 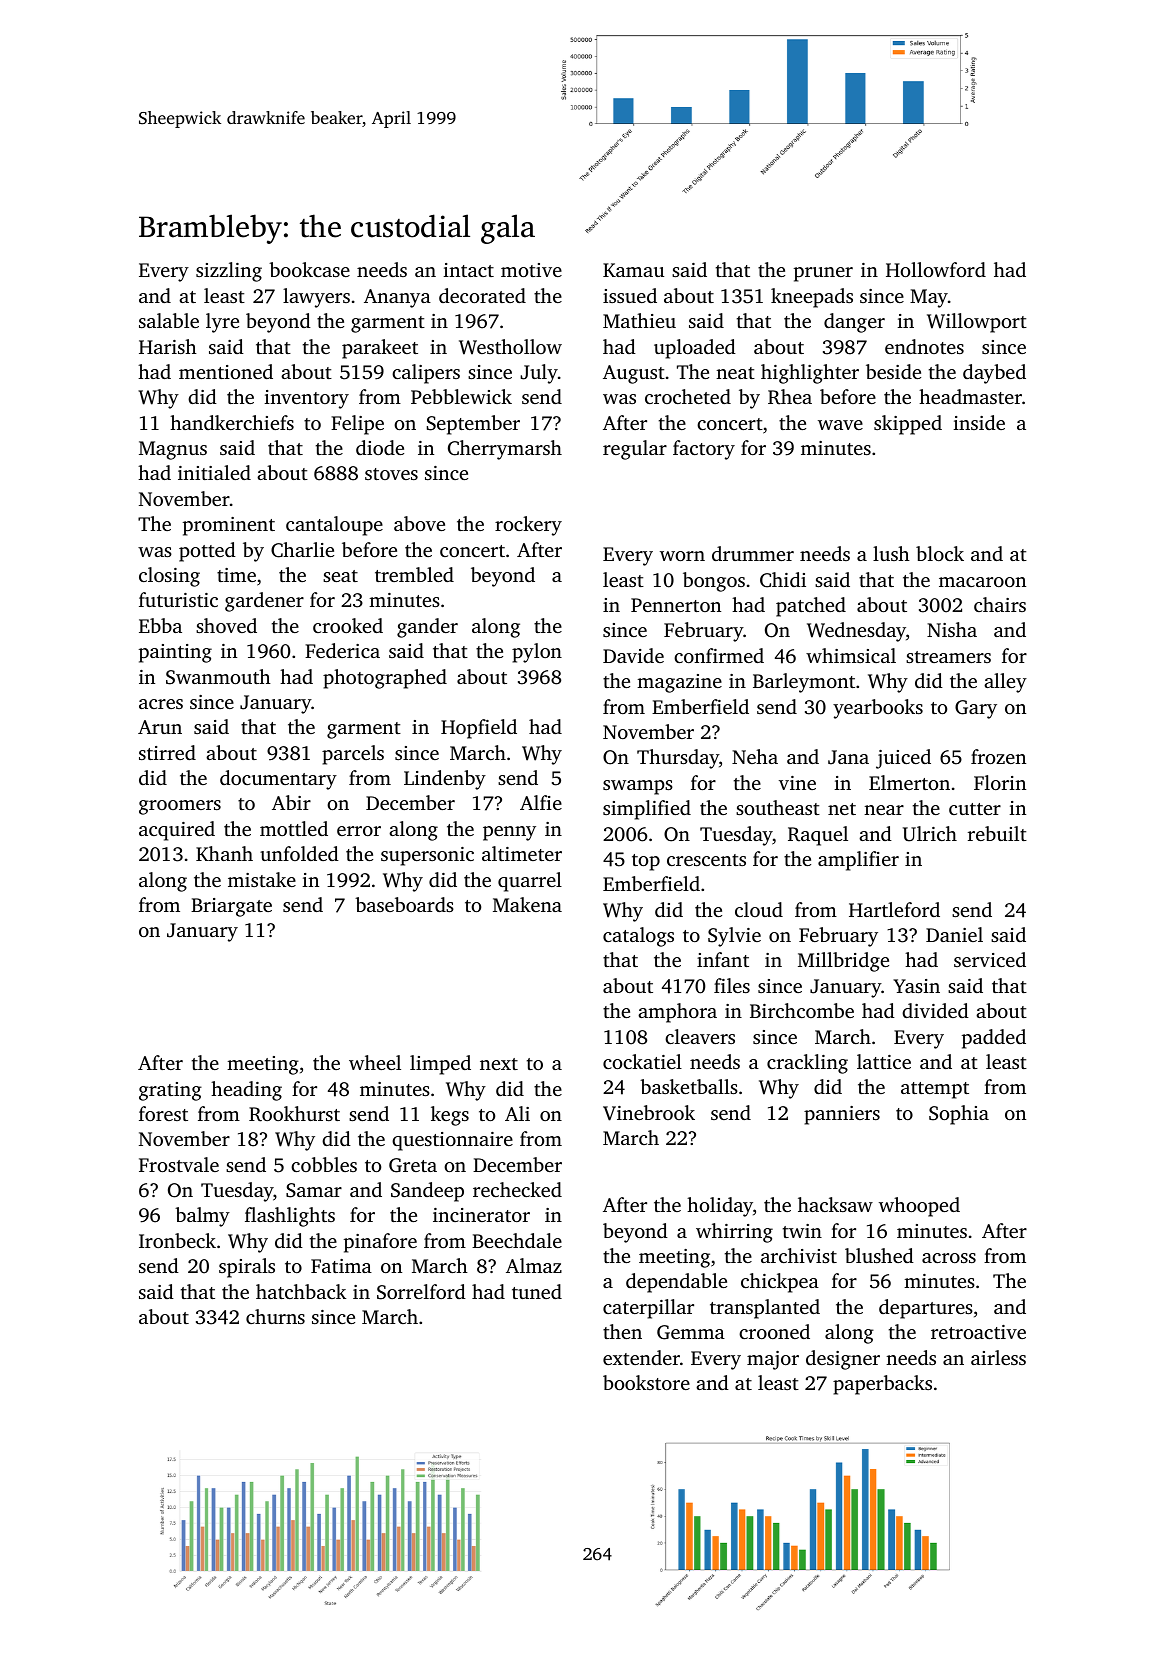 What do you see at coordinates (380, 447) in the screenshot?
I see `diode` at bounding box center [380, 447].
